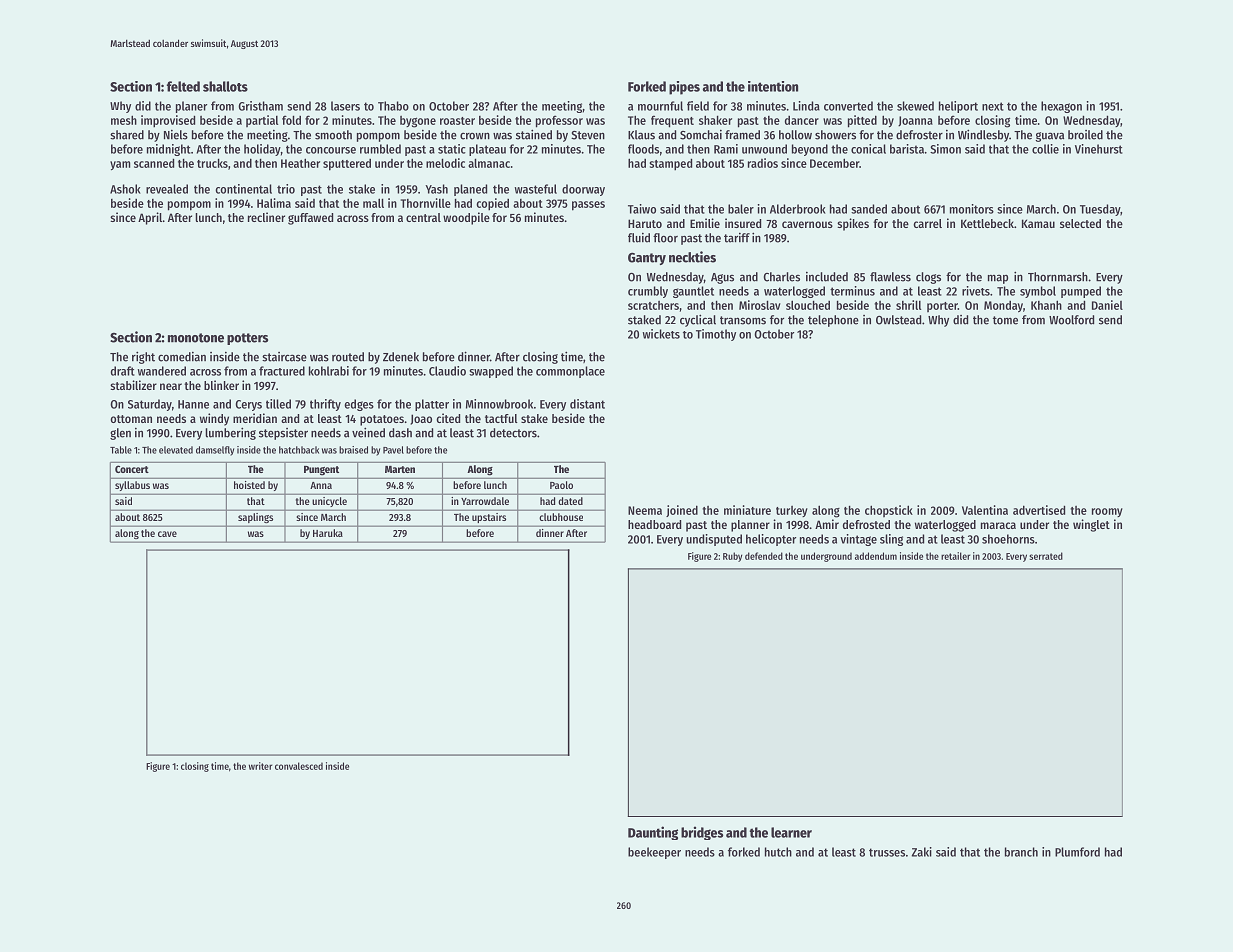  What do you see at coordinates (1061, 107) in the screenshot?
I see `hexagon` at bounding box center [1061, 107].
